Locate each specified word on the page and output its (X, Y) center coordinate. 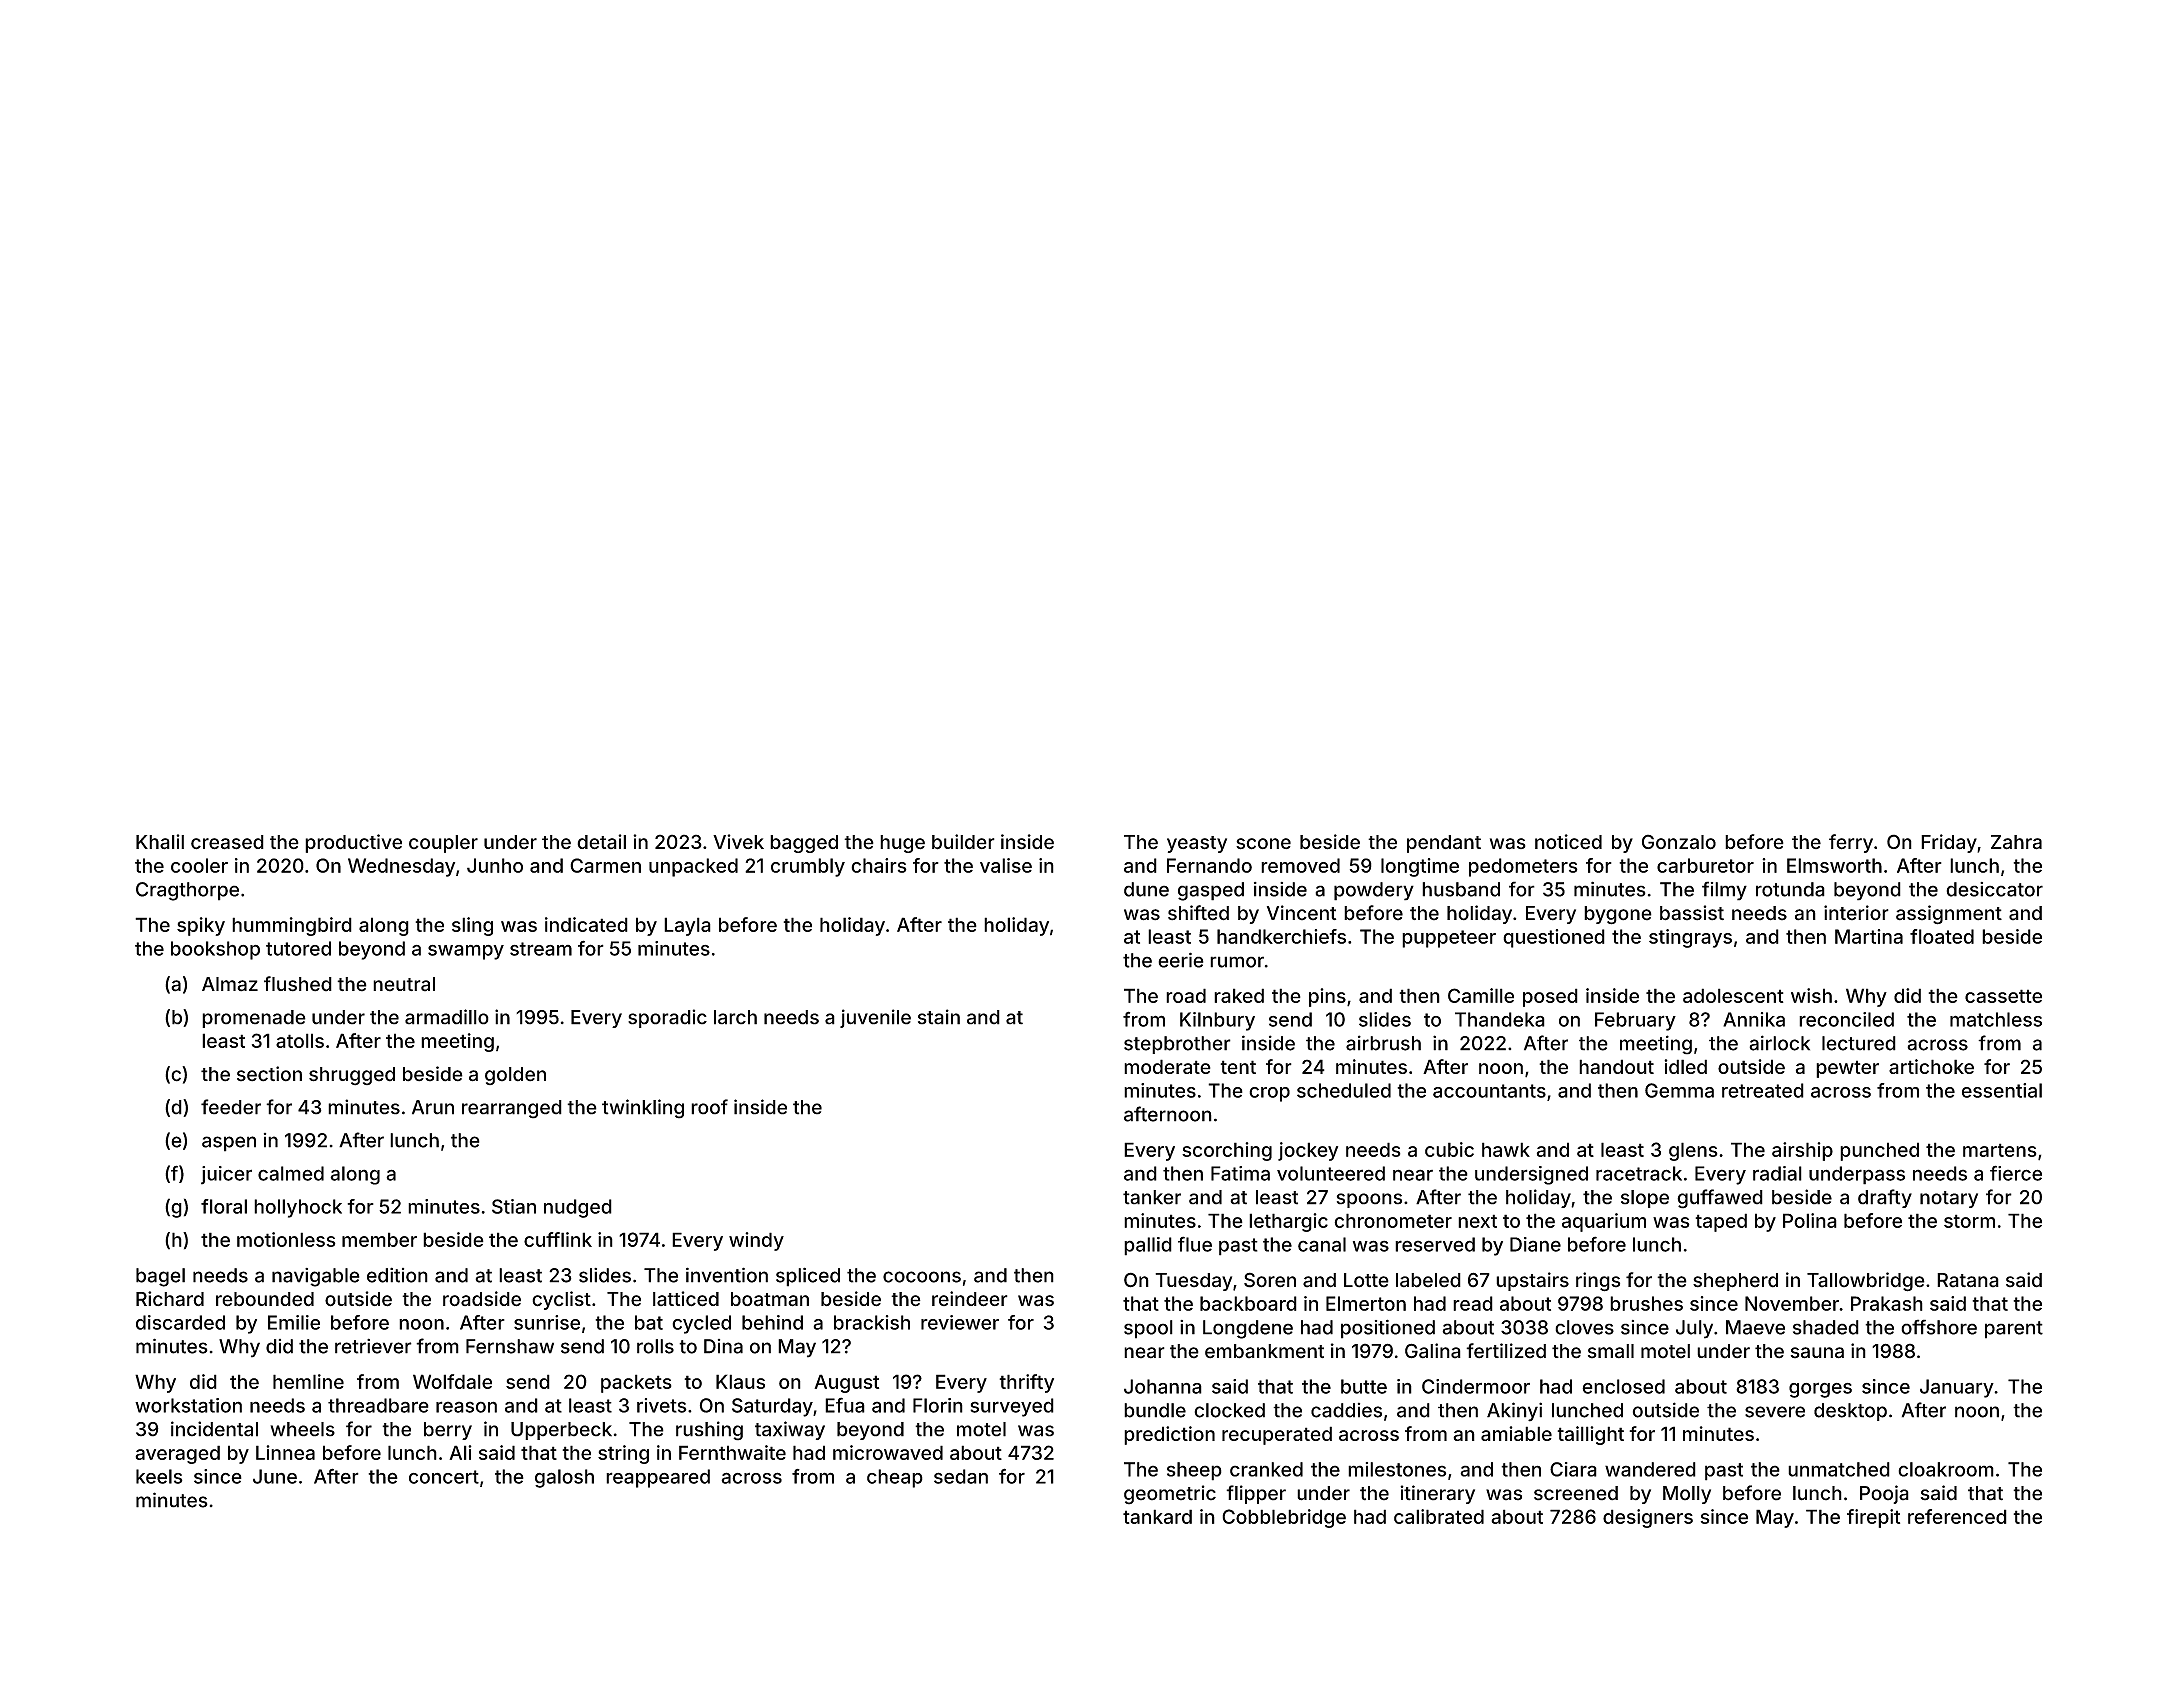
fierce (2016, 1173)
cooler (199, 865)
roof (709, 1107)
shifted (1198, 913)
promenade (254, 1019)
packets (636, 1383)
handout (1616, 1066)
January (1957, 1388)
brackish (872, 1322)
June (275, 1476)
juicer (226, 1175)
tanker (1152, 1197)
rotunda (1790, 889)
